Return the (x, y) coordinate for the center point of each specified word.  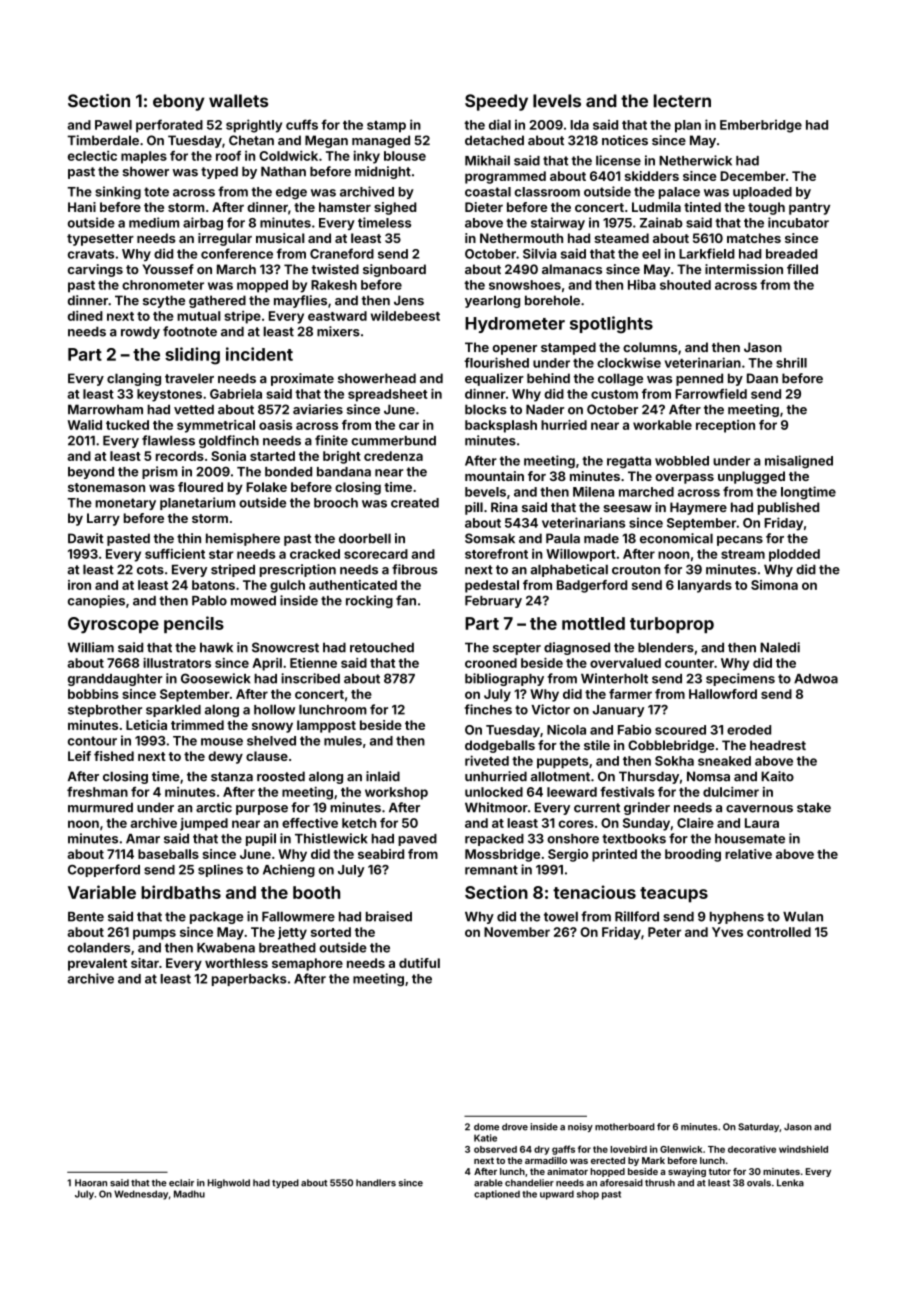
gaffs (563, 1150)
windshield (803, 1149)
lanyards (705, 586)
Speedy (496, 102)
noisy (580, 1127)
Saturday (758, 1127)
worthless (236, 963)
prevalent (97, 964)
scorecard (376, 554)
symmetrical (216, 426)
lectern (682, 101)
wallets (238, 101)
